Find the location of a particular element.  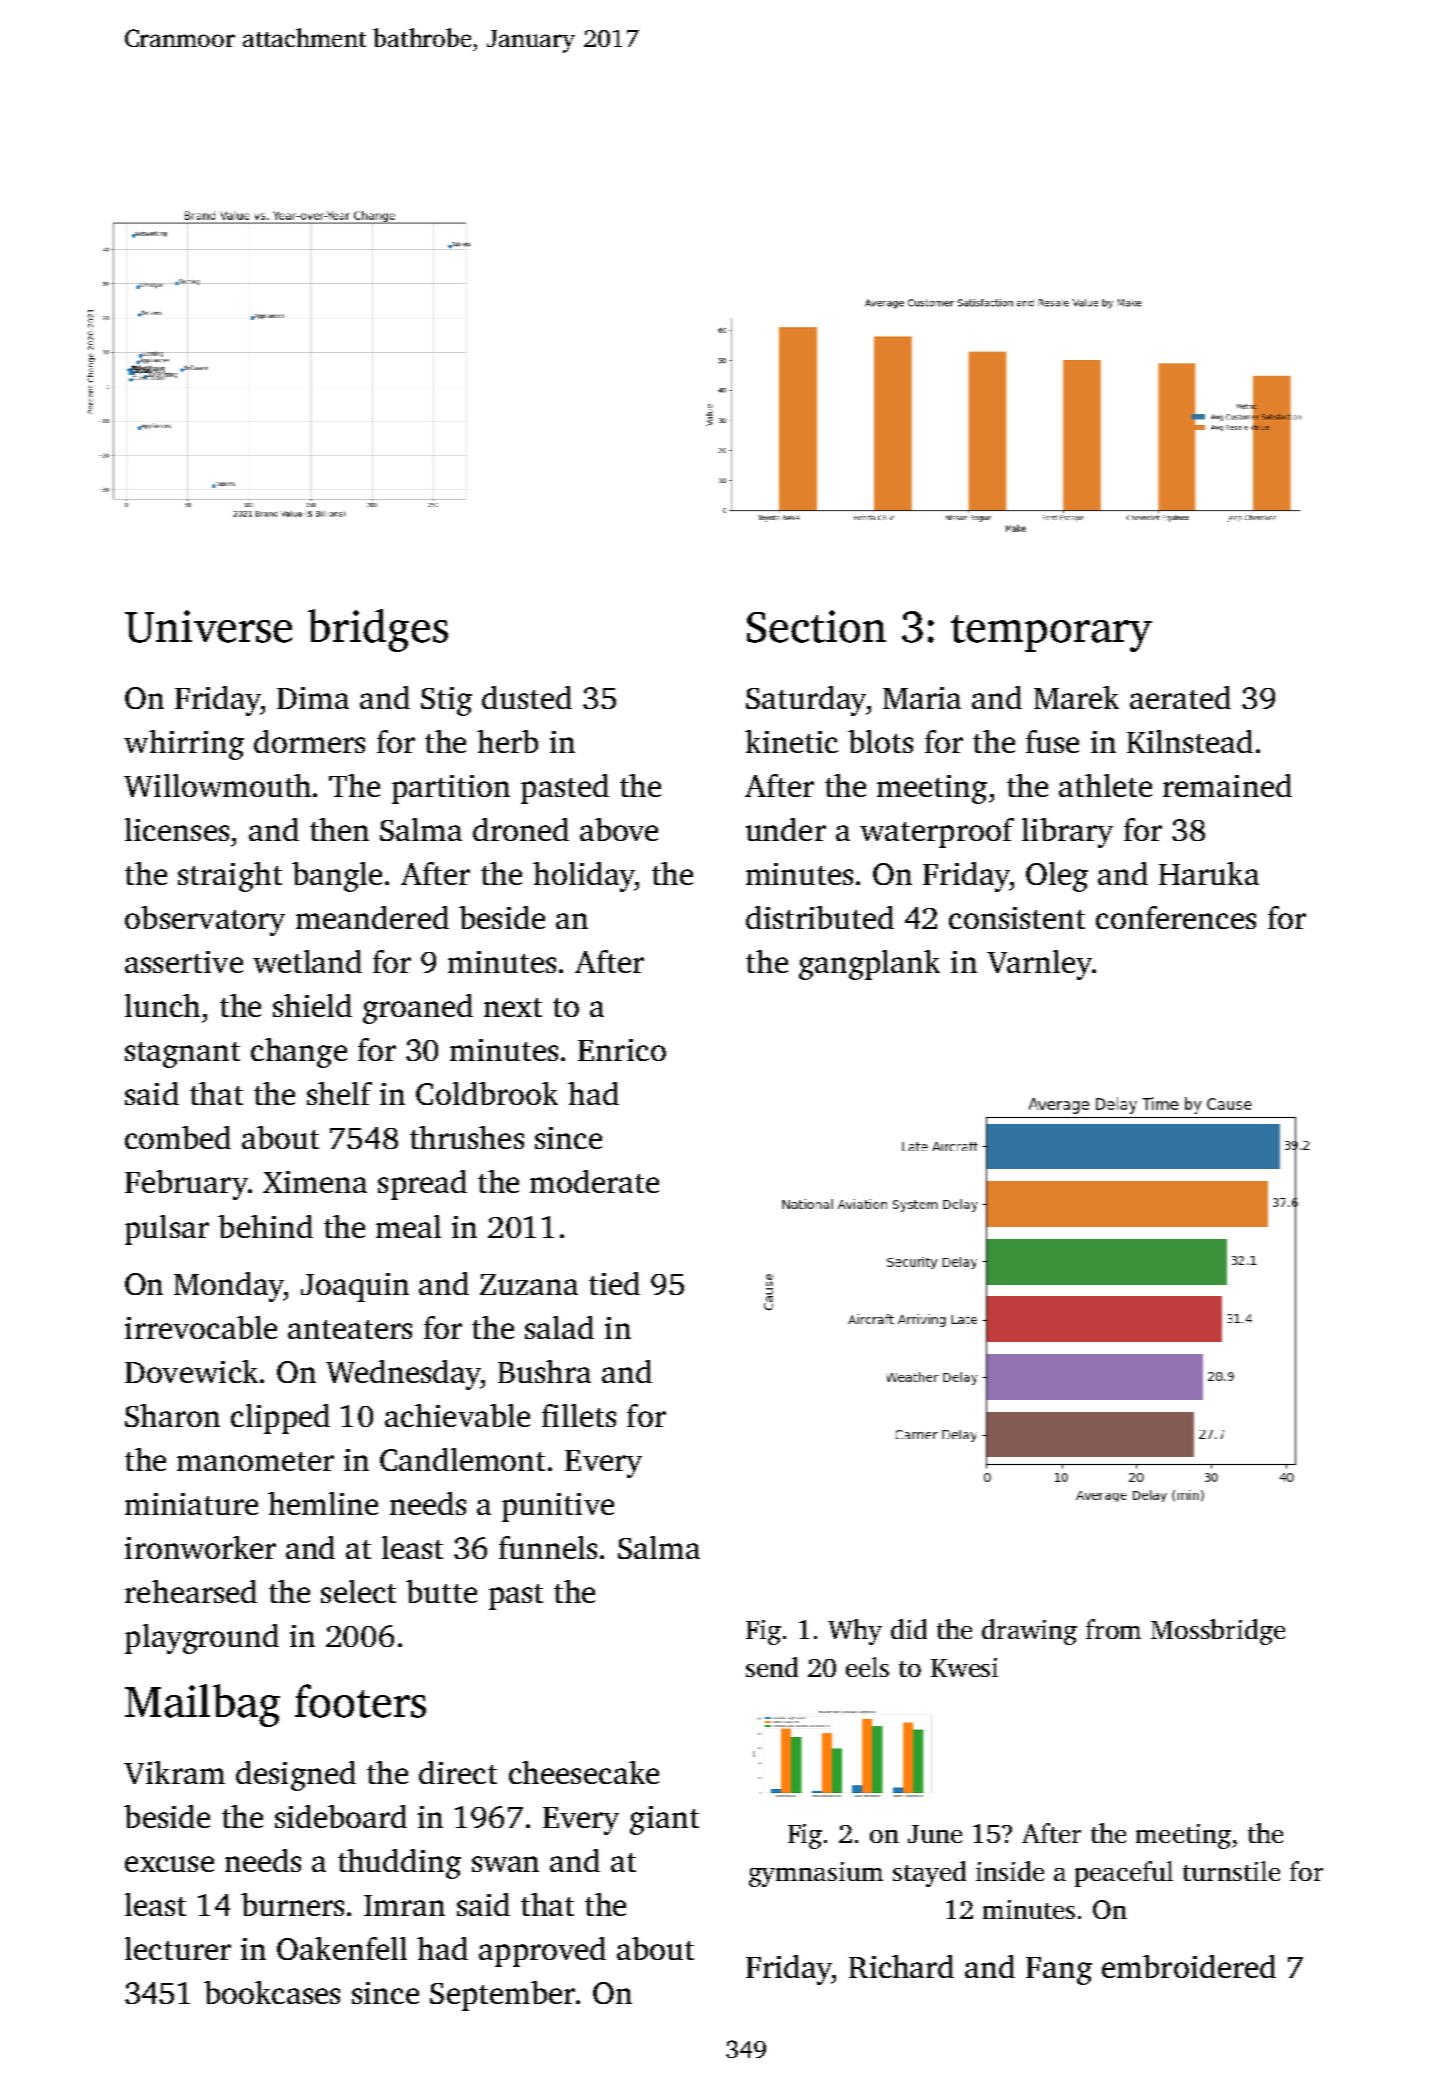

Richard is located at coordinates (901, 1966).
